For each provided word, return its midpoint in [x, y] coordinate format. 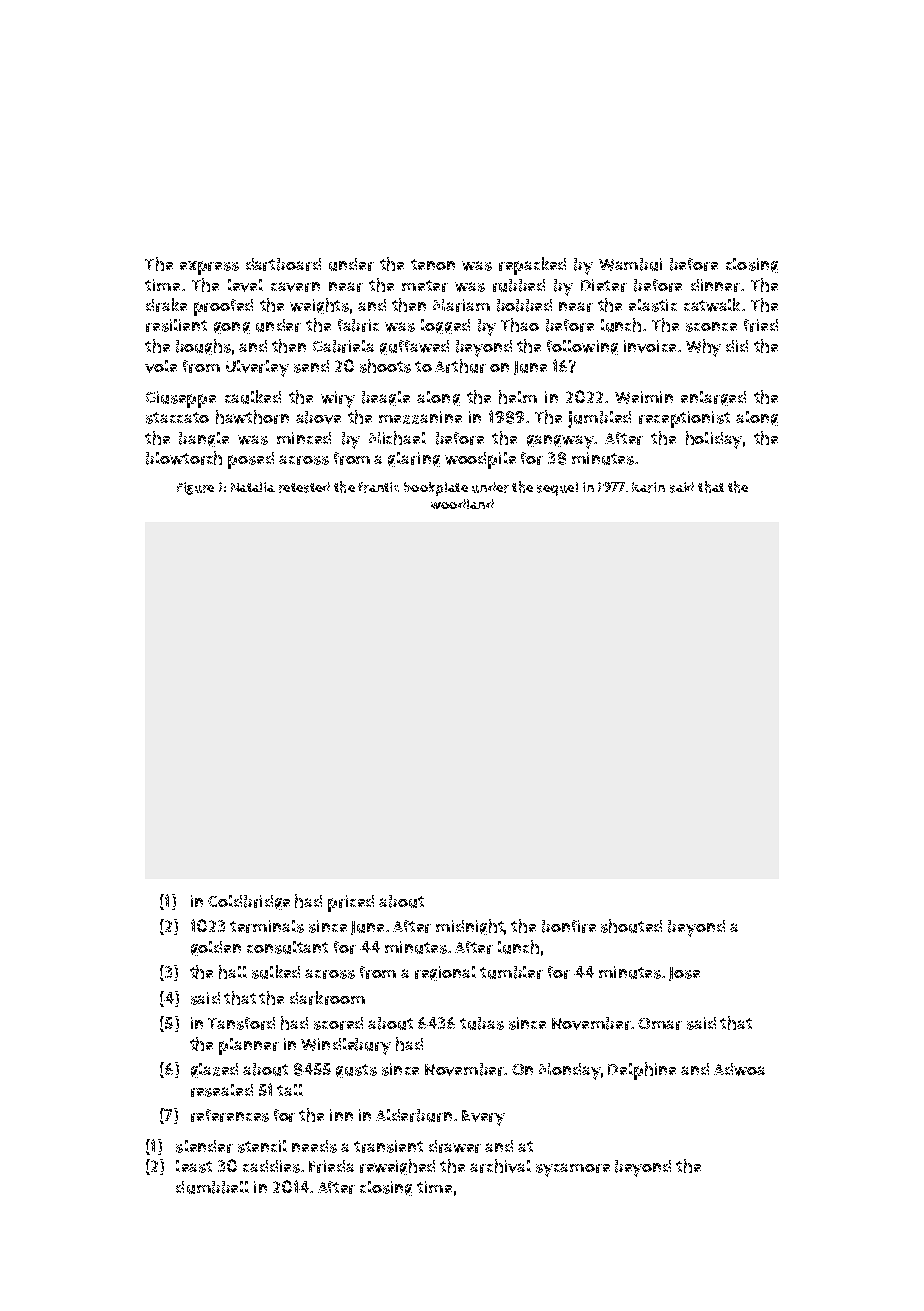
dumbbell [212, 1187]
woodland [462, 504]
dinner [715, 285]
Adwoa [739, 1069]
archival [500, 1166]
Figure [195, 488]
